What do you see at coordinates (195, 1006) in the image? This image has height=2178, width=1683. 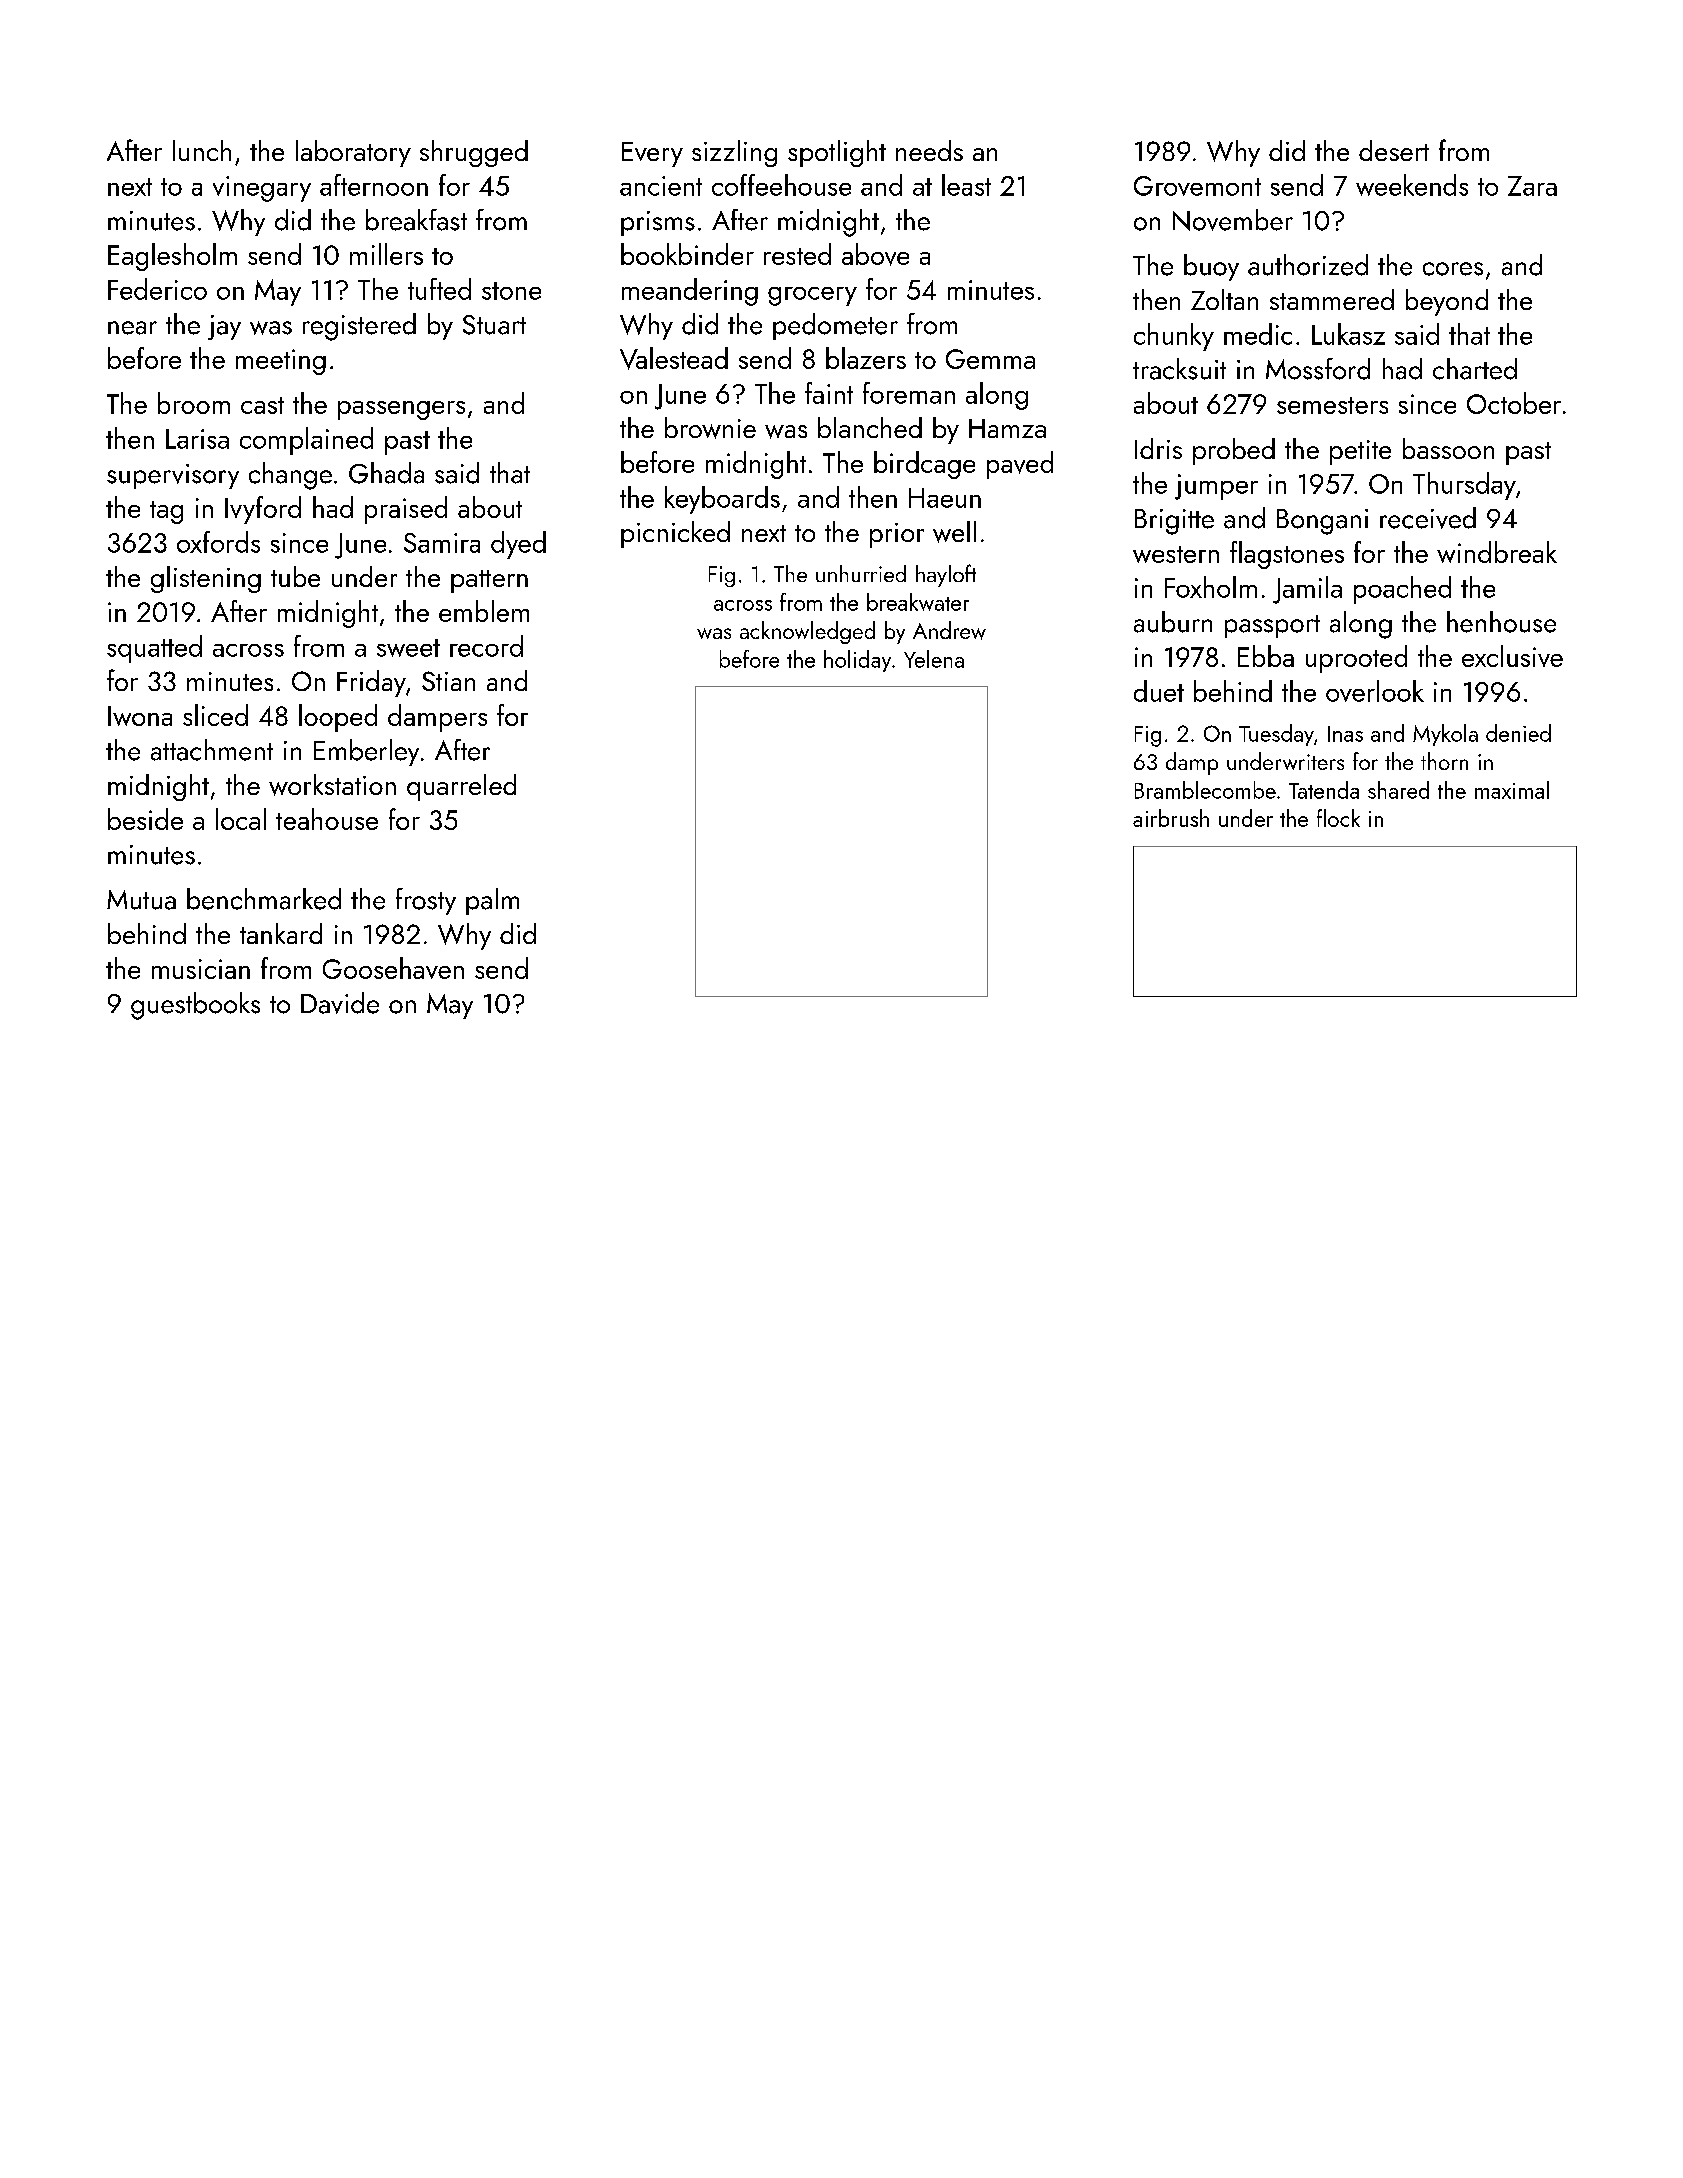 I see `guestbooks` at bounding box center [195, 1006].
